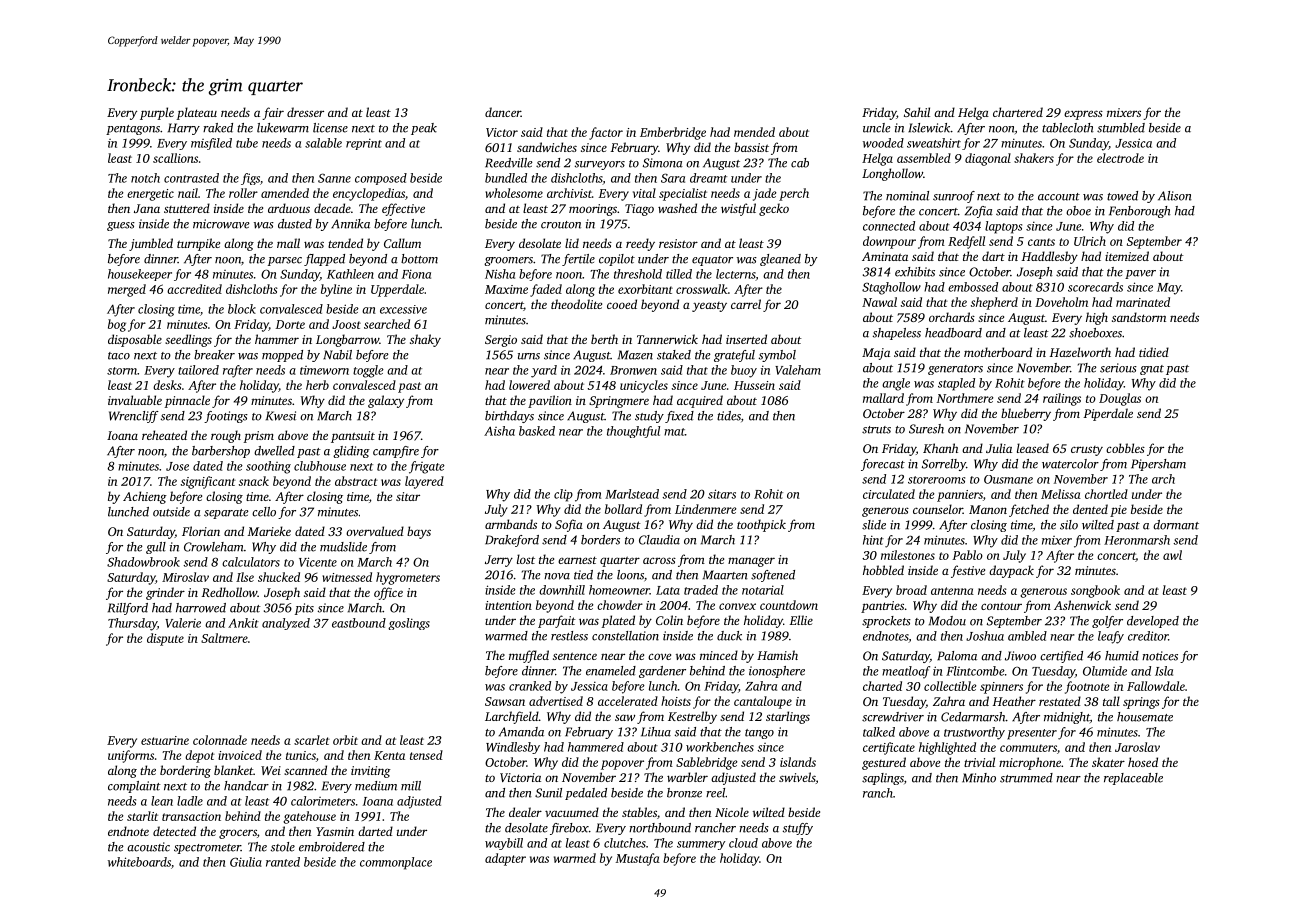 This image has width=1308, height=924. Describe the element at coordinates (259, 437) in the image. I see `prism` at that location.
